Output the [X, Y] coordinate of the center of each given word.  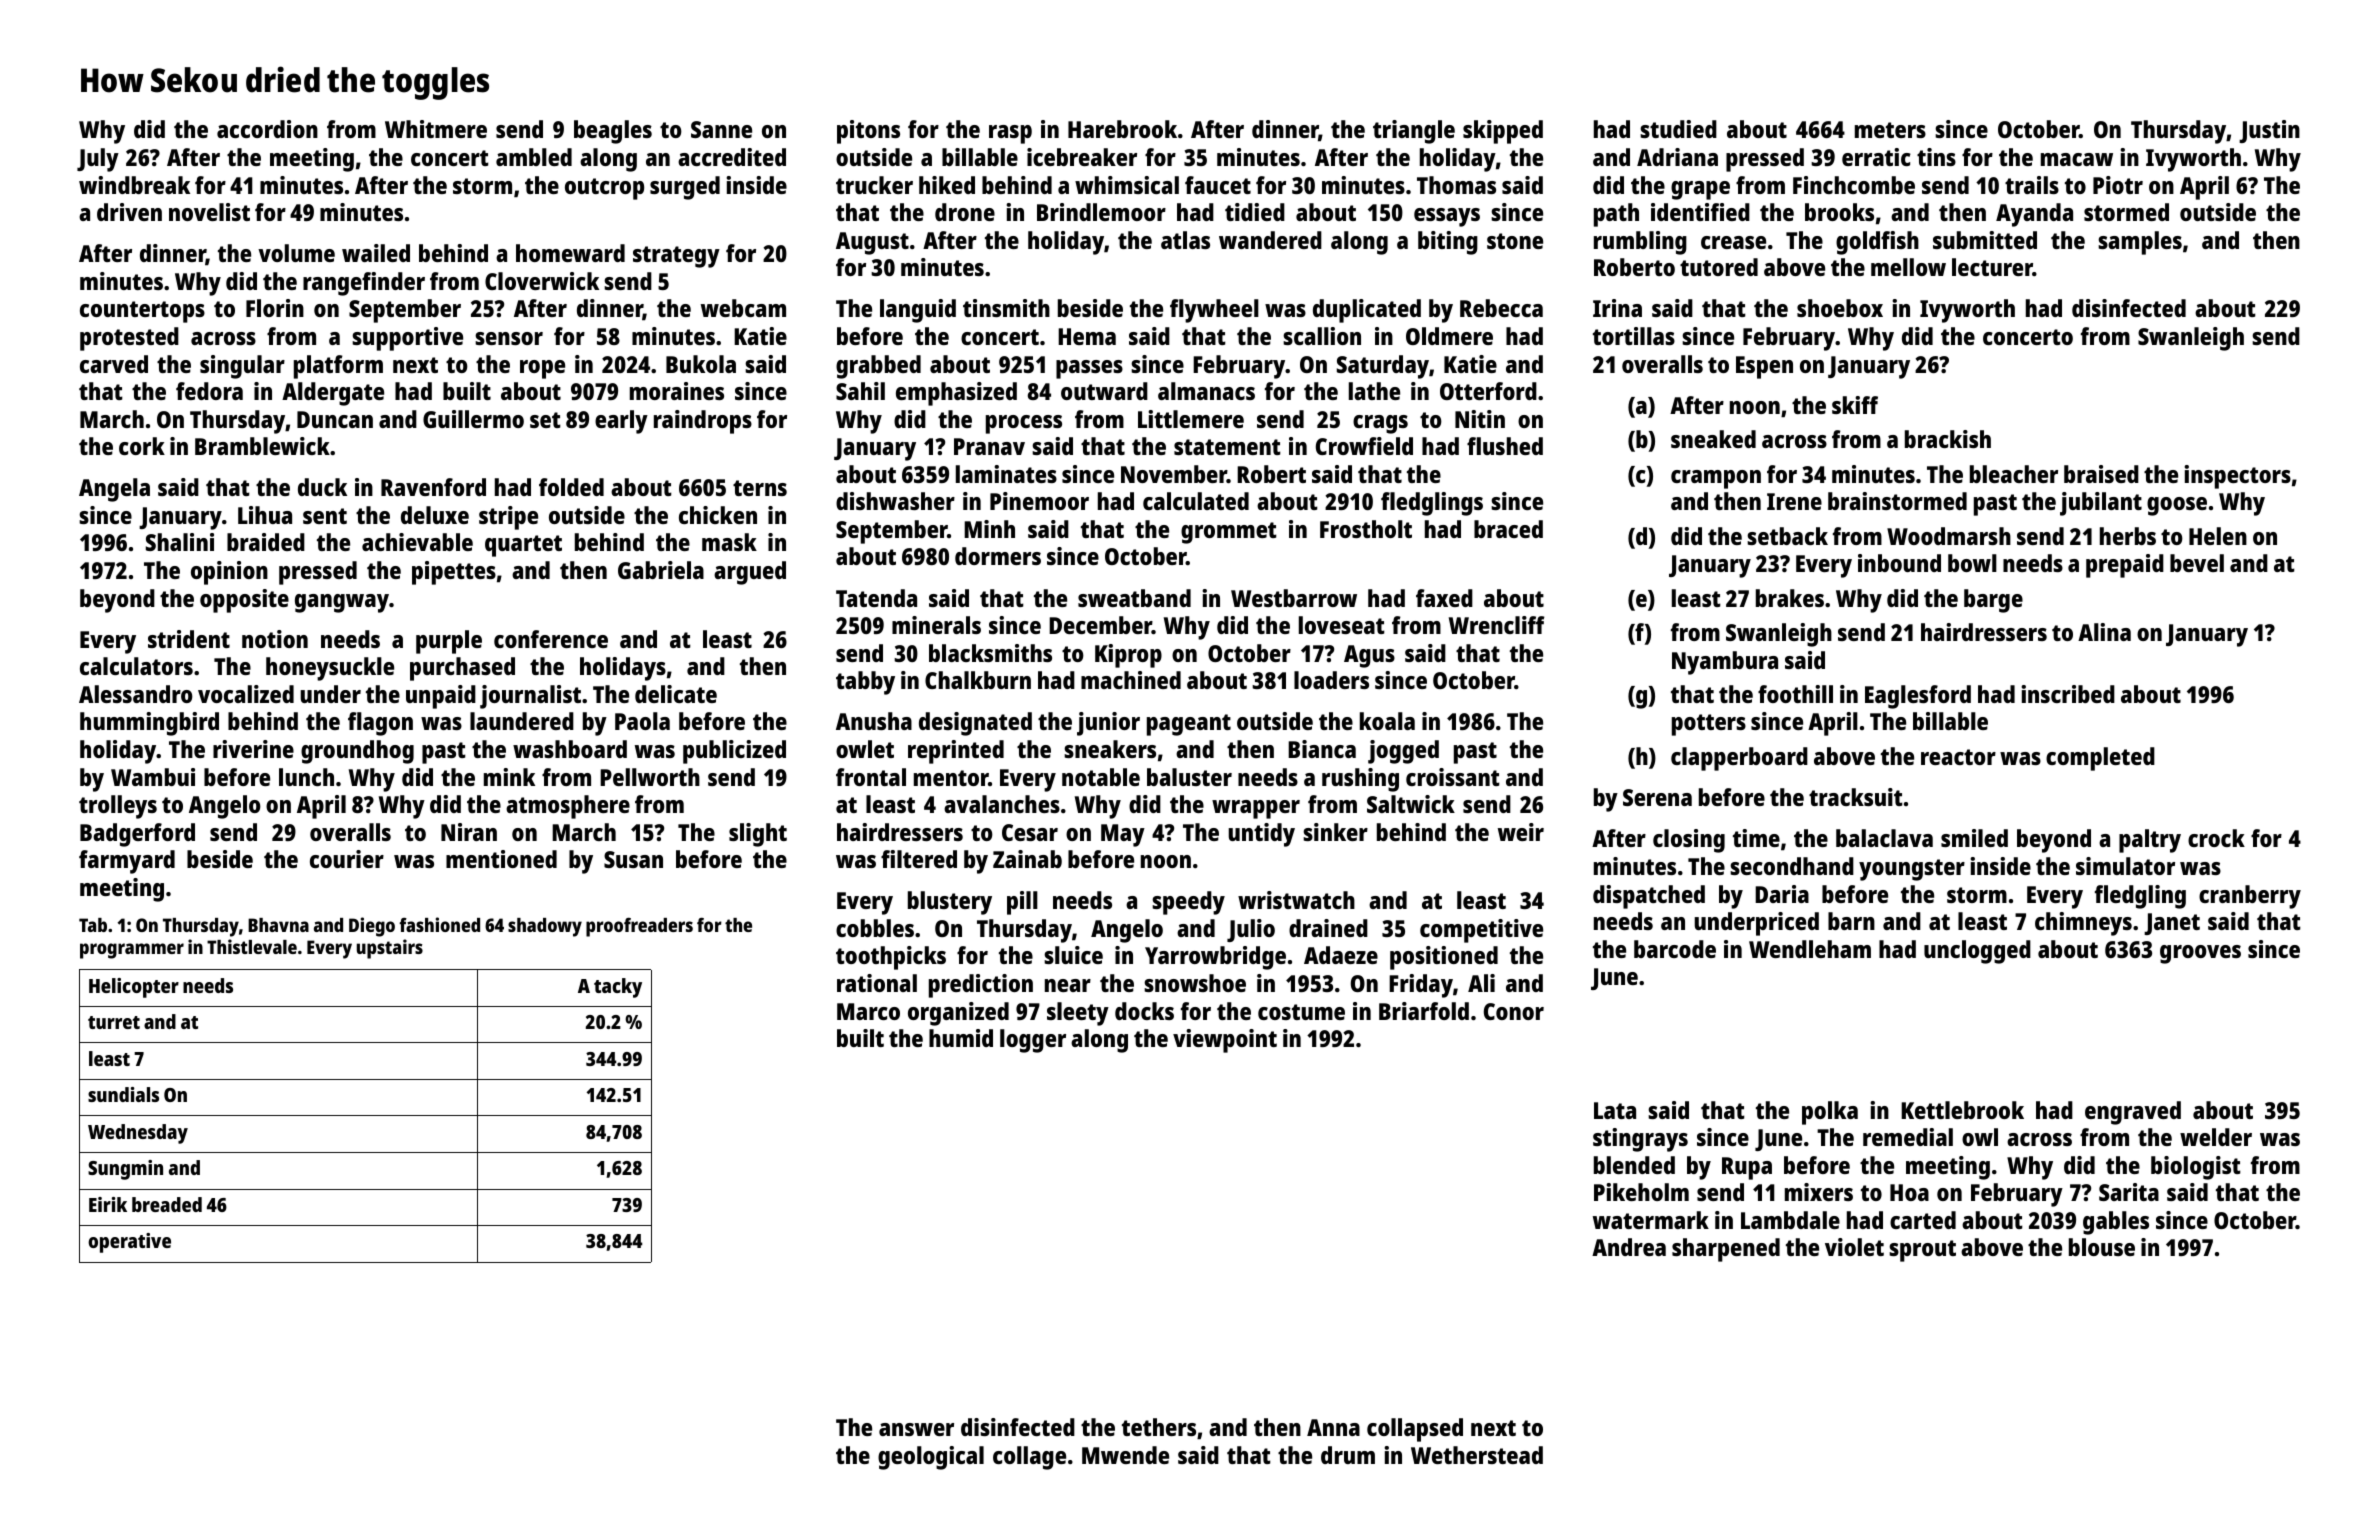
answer [916, 1429]
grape [1700, 190]
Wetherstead [1477, 1455]
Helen [2218, 536]
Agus [1369, 656]
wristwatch [1296, 900]
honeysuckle [330, 669]
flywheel [1214, 311]
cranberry [2250, 897]
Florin [275, 308]
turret [114, 1022]
